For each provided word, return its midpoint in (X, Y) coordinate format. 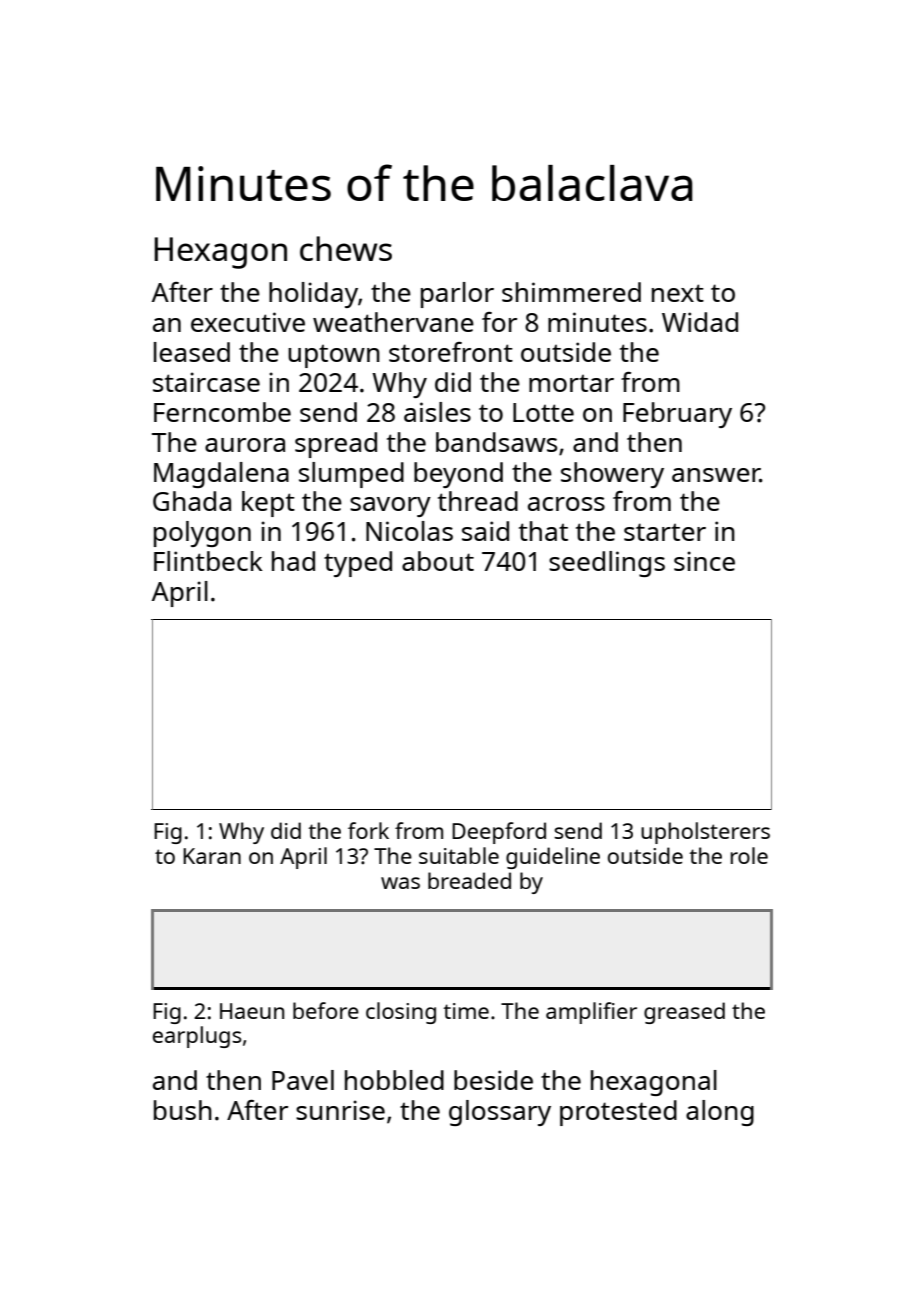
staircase (206, 382)
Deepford (499, 833)
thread (478, 501)
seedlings (607, 564)
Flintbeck (208, 561)
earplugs (197, 1037)
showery (612, 475)
